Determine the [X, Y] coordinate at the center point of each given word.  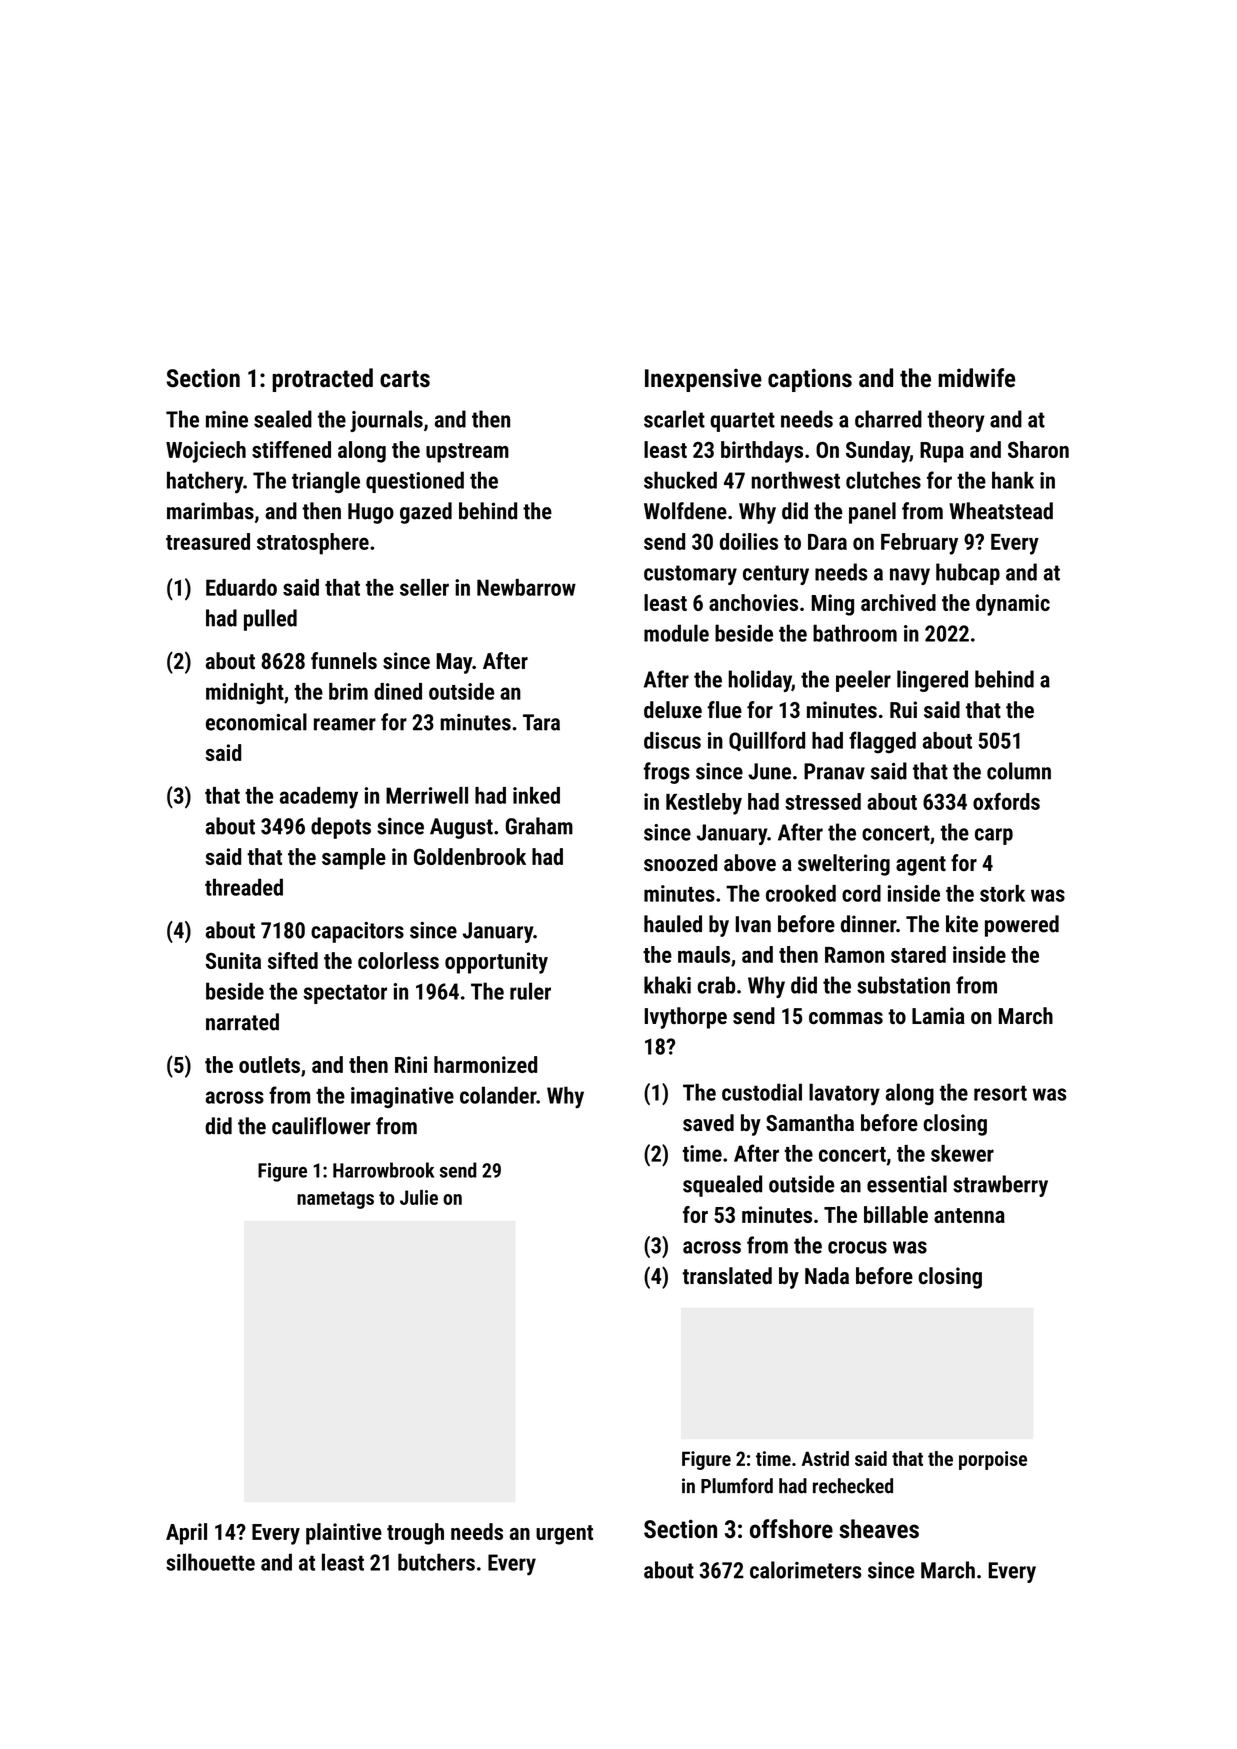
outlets [269, 1064]
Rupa [942, 452]
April [186, 1534]
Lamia [938, 1015]
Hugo [371, 513]
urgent [564, 1535]
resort [1000, 1093]
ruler [530, 991]
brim [348, 691]
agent [921, 866]
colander [498, 1095]
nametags [335, 1200]
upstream [467, 453]
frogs [666, 773]
